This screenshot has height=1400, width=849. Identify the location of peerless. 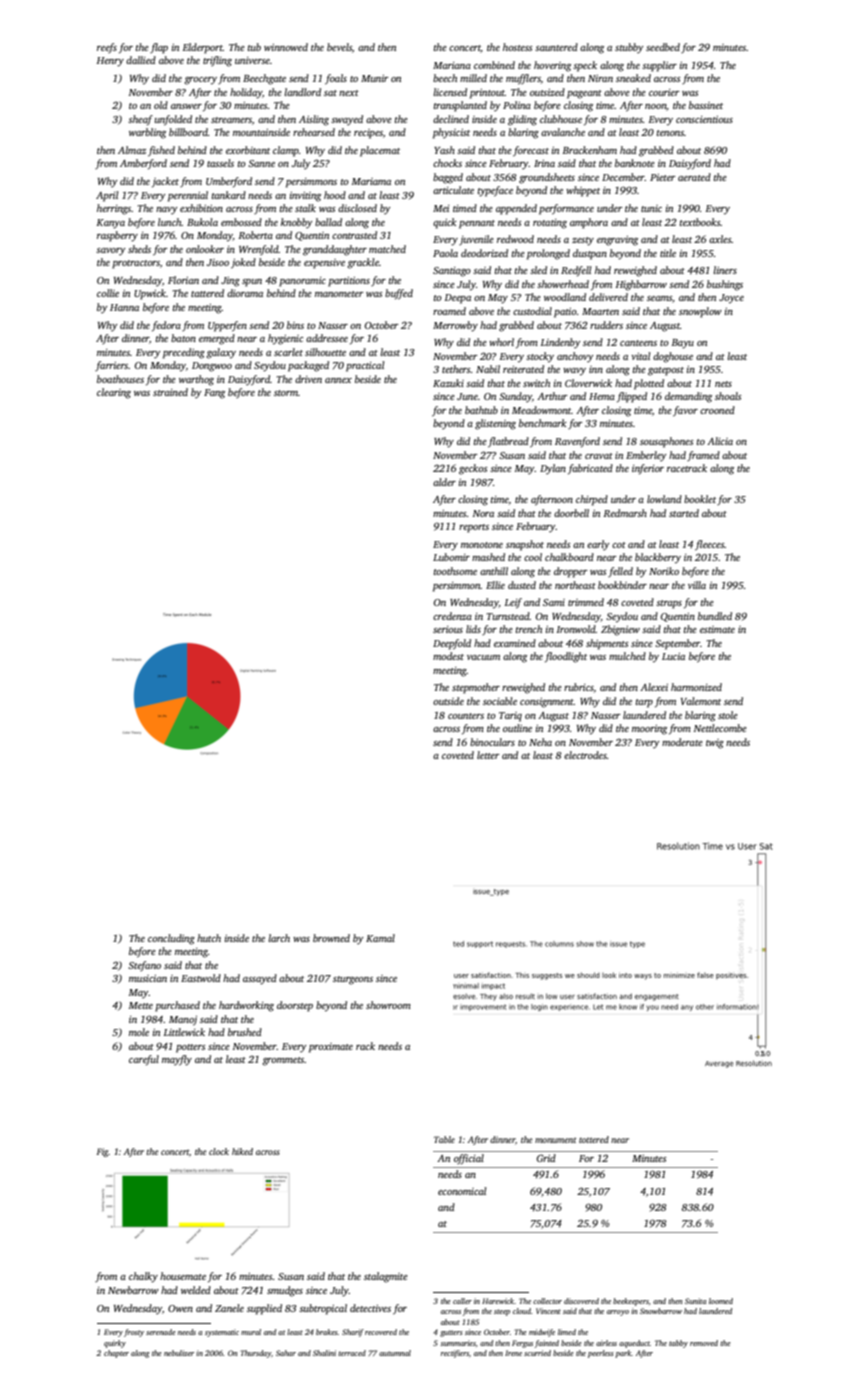
(601, 1354).
